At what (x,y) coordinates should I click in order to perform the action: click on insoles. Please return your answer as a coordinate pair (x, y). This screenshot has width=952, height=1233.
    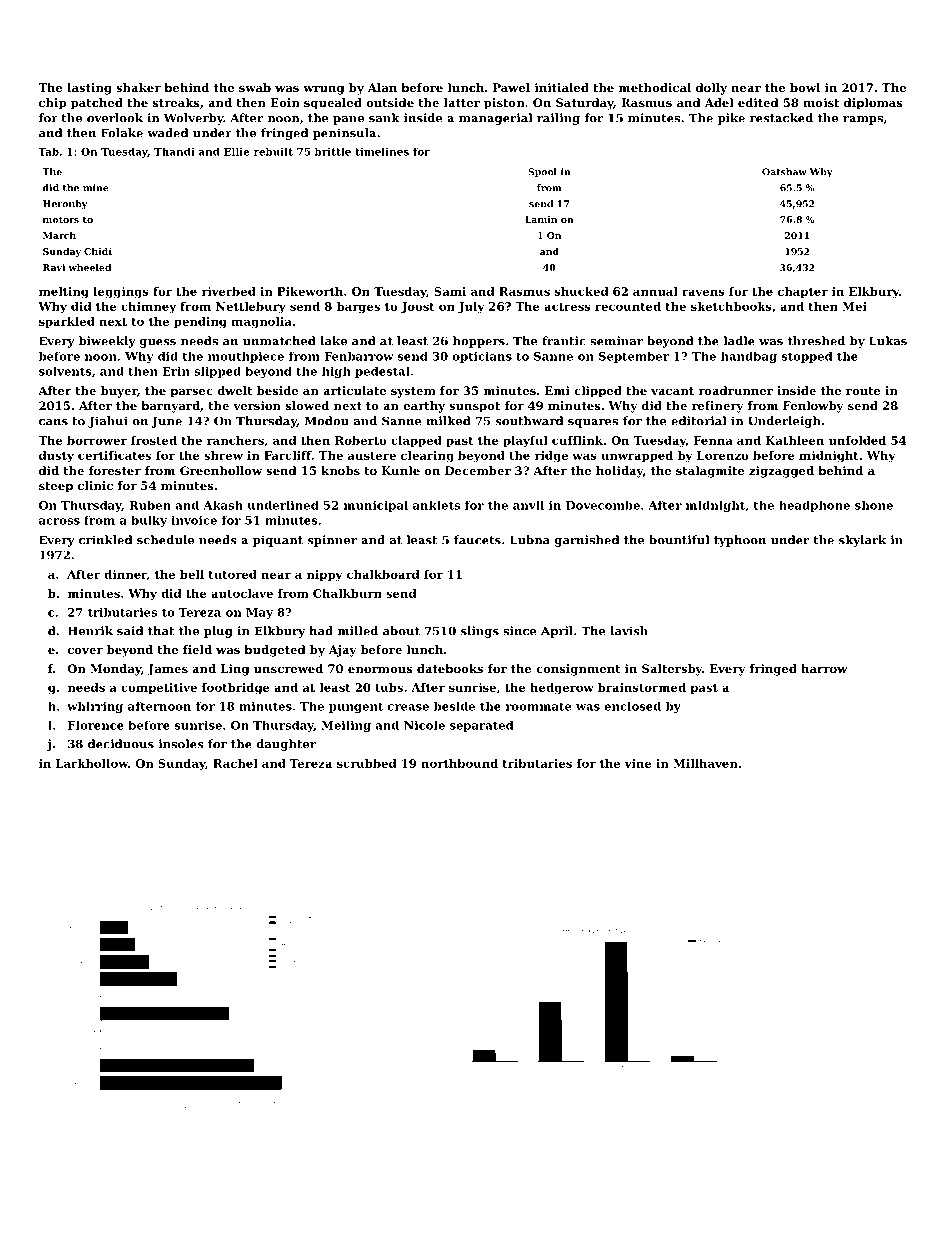
    Looking at the image, I should click on (181, 744).
